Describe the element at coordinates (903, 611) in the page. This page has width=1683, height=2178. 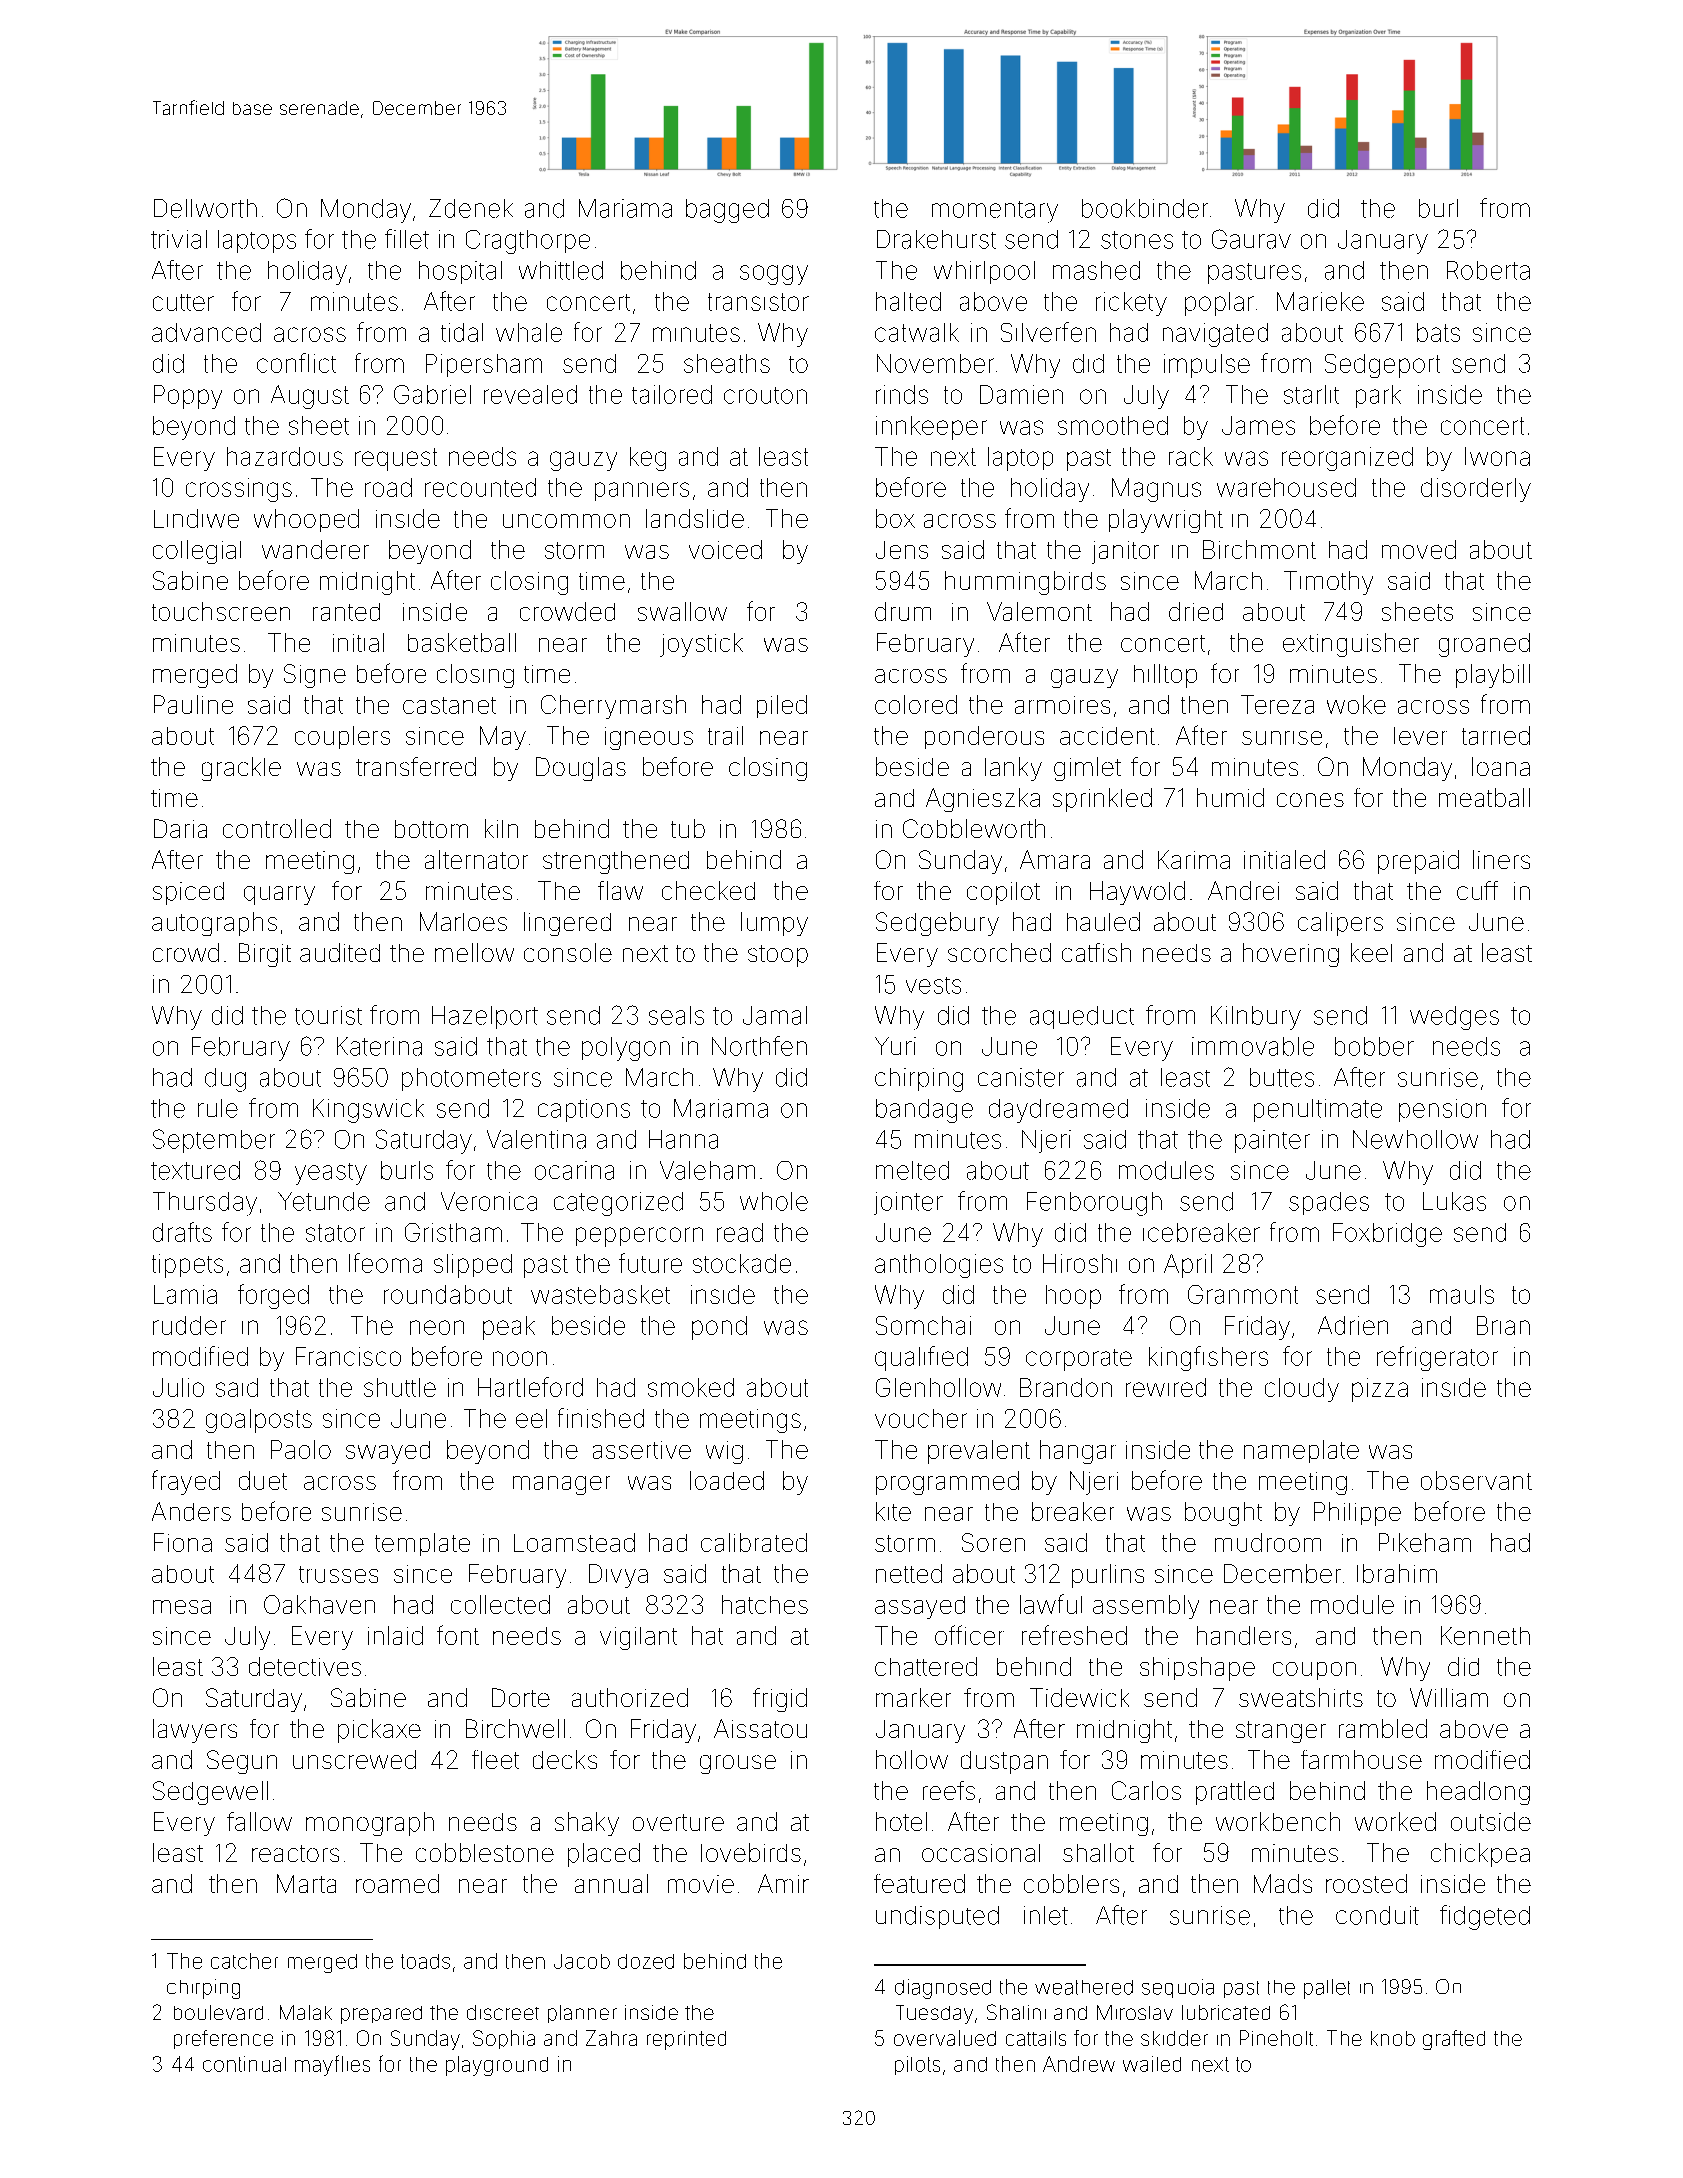
I see `drum` at that location.
